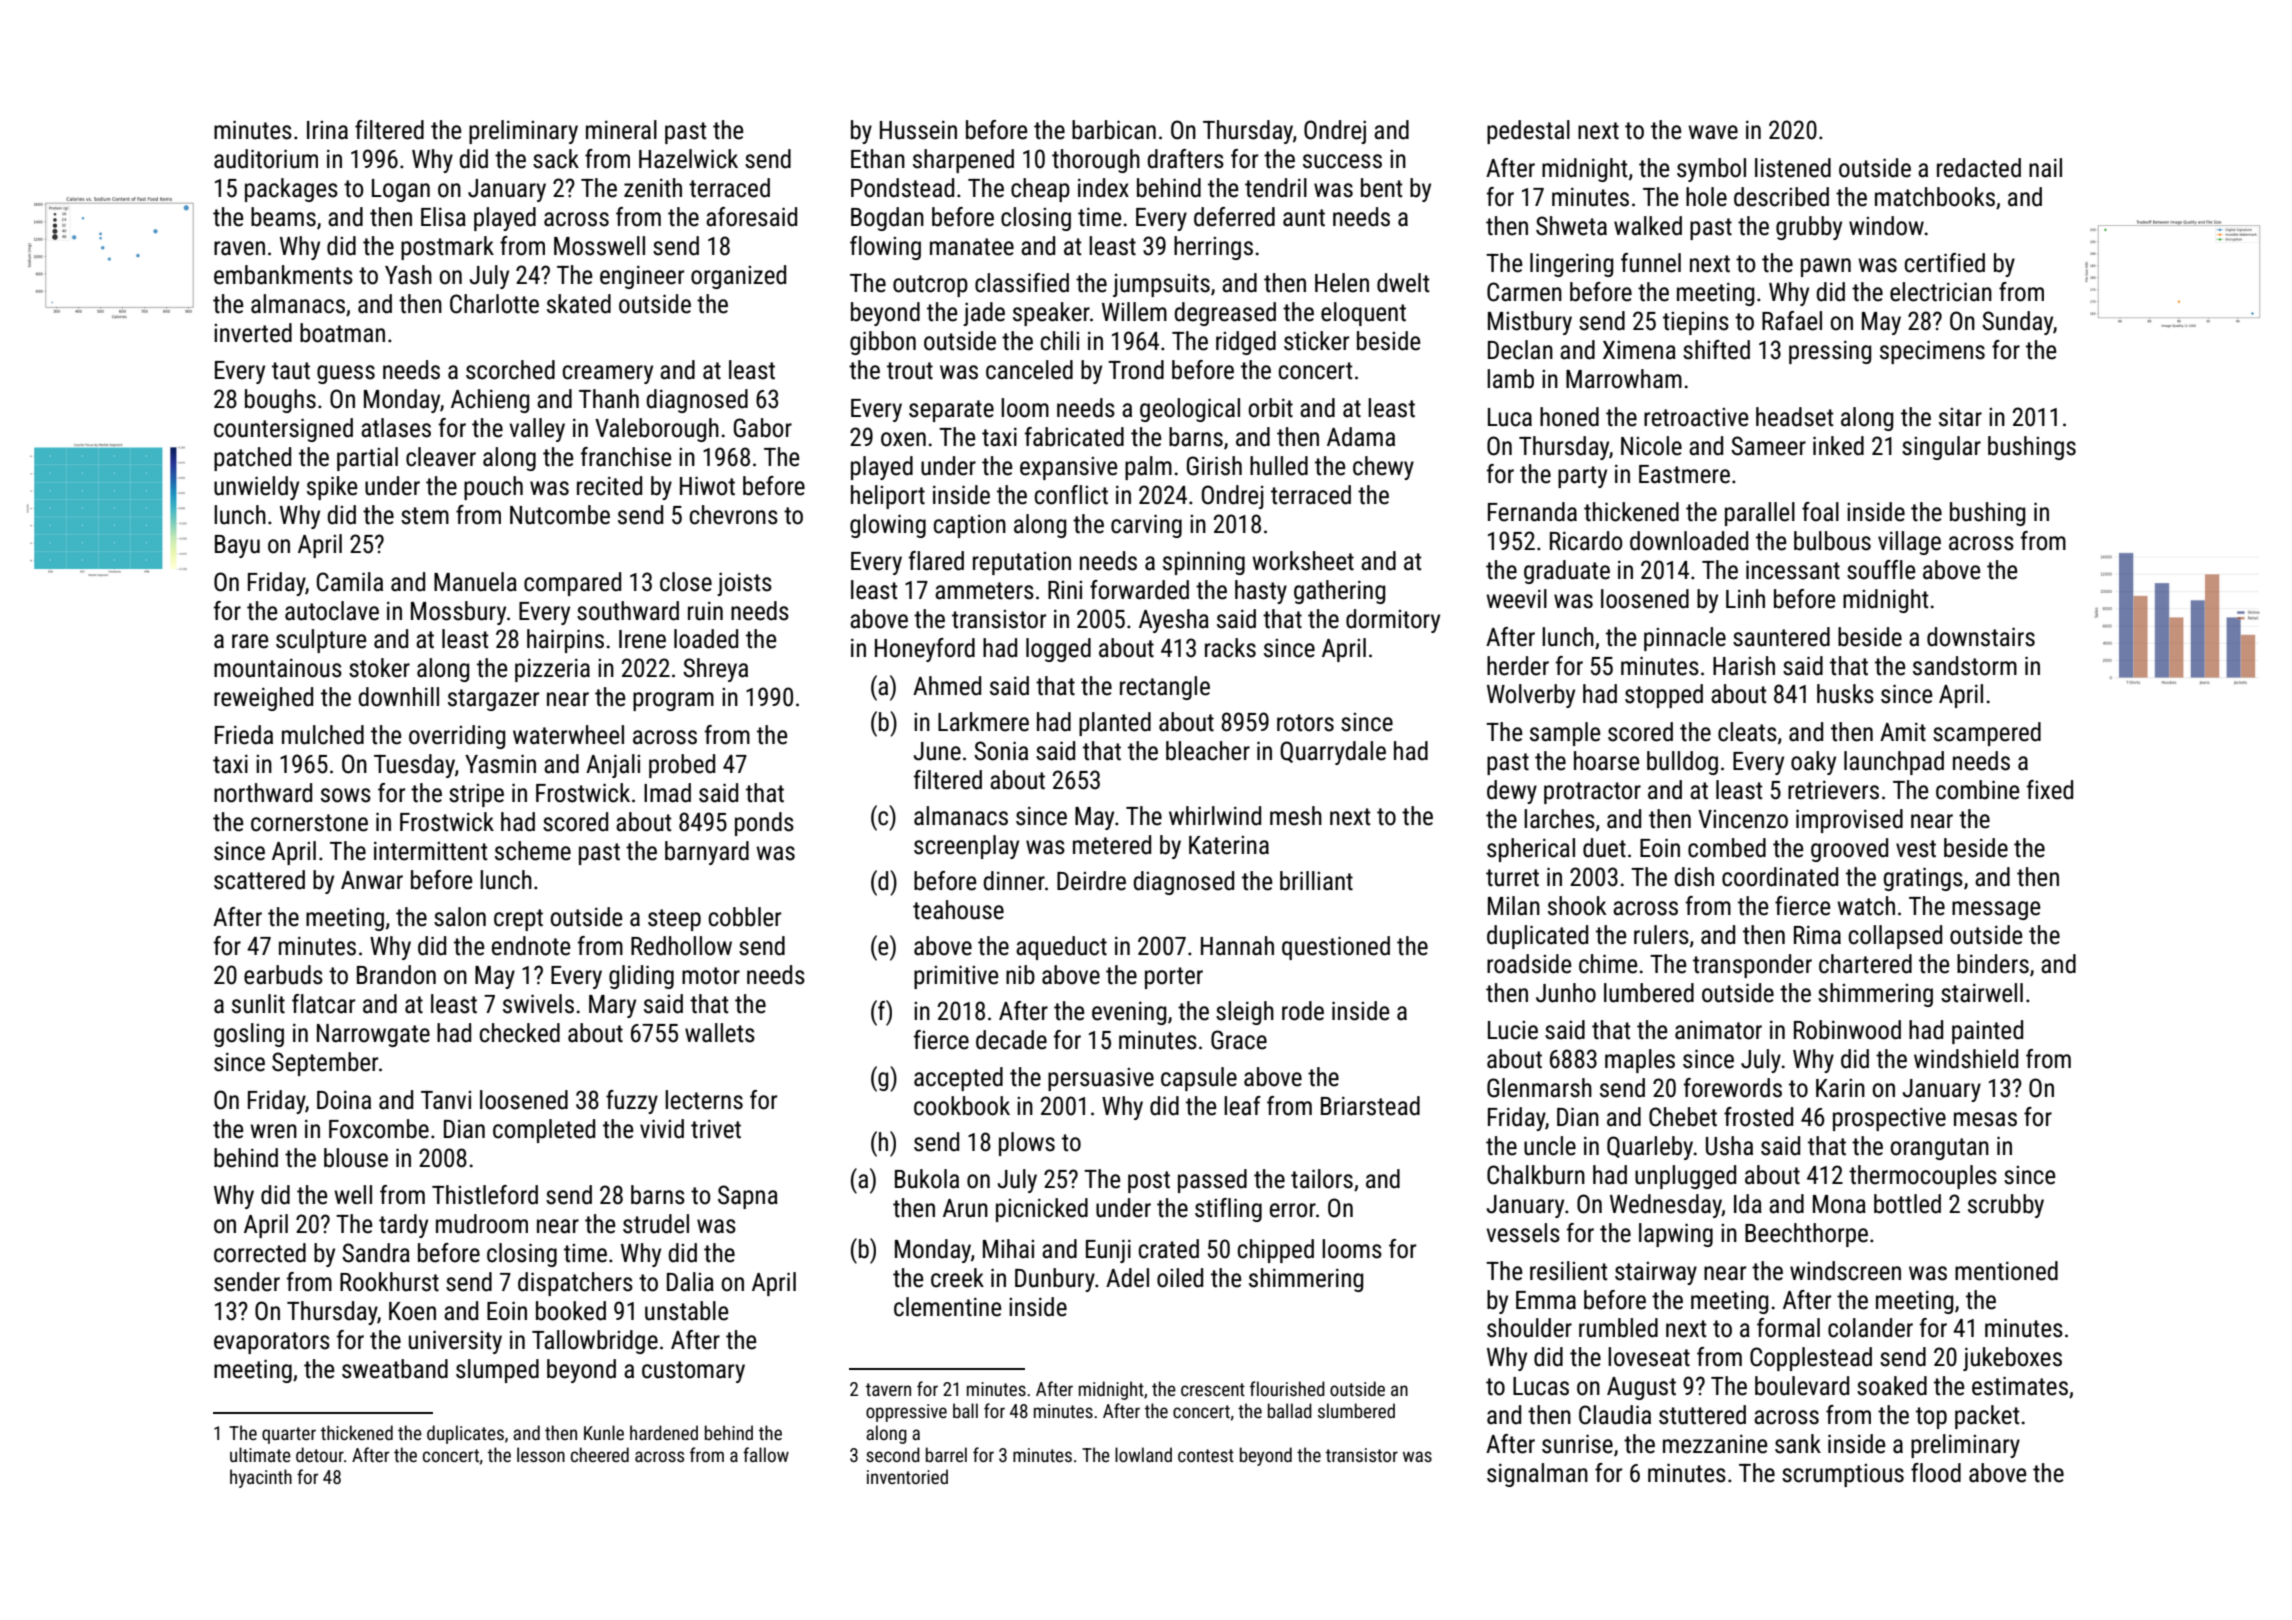 This document has width=2292, height=1620. Describe the element at coordinates (1706, 197) in the document. I see `hole` at that location.
